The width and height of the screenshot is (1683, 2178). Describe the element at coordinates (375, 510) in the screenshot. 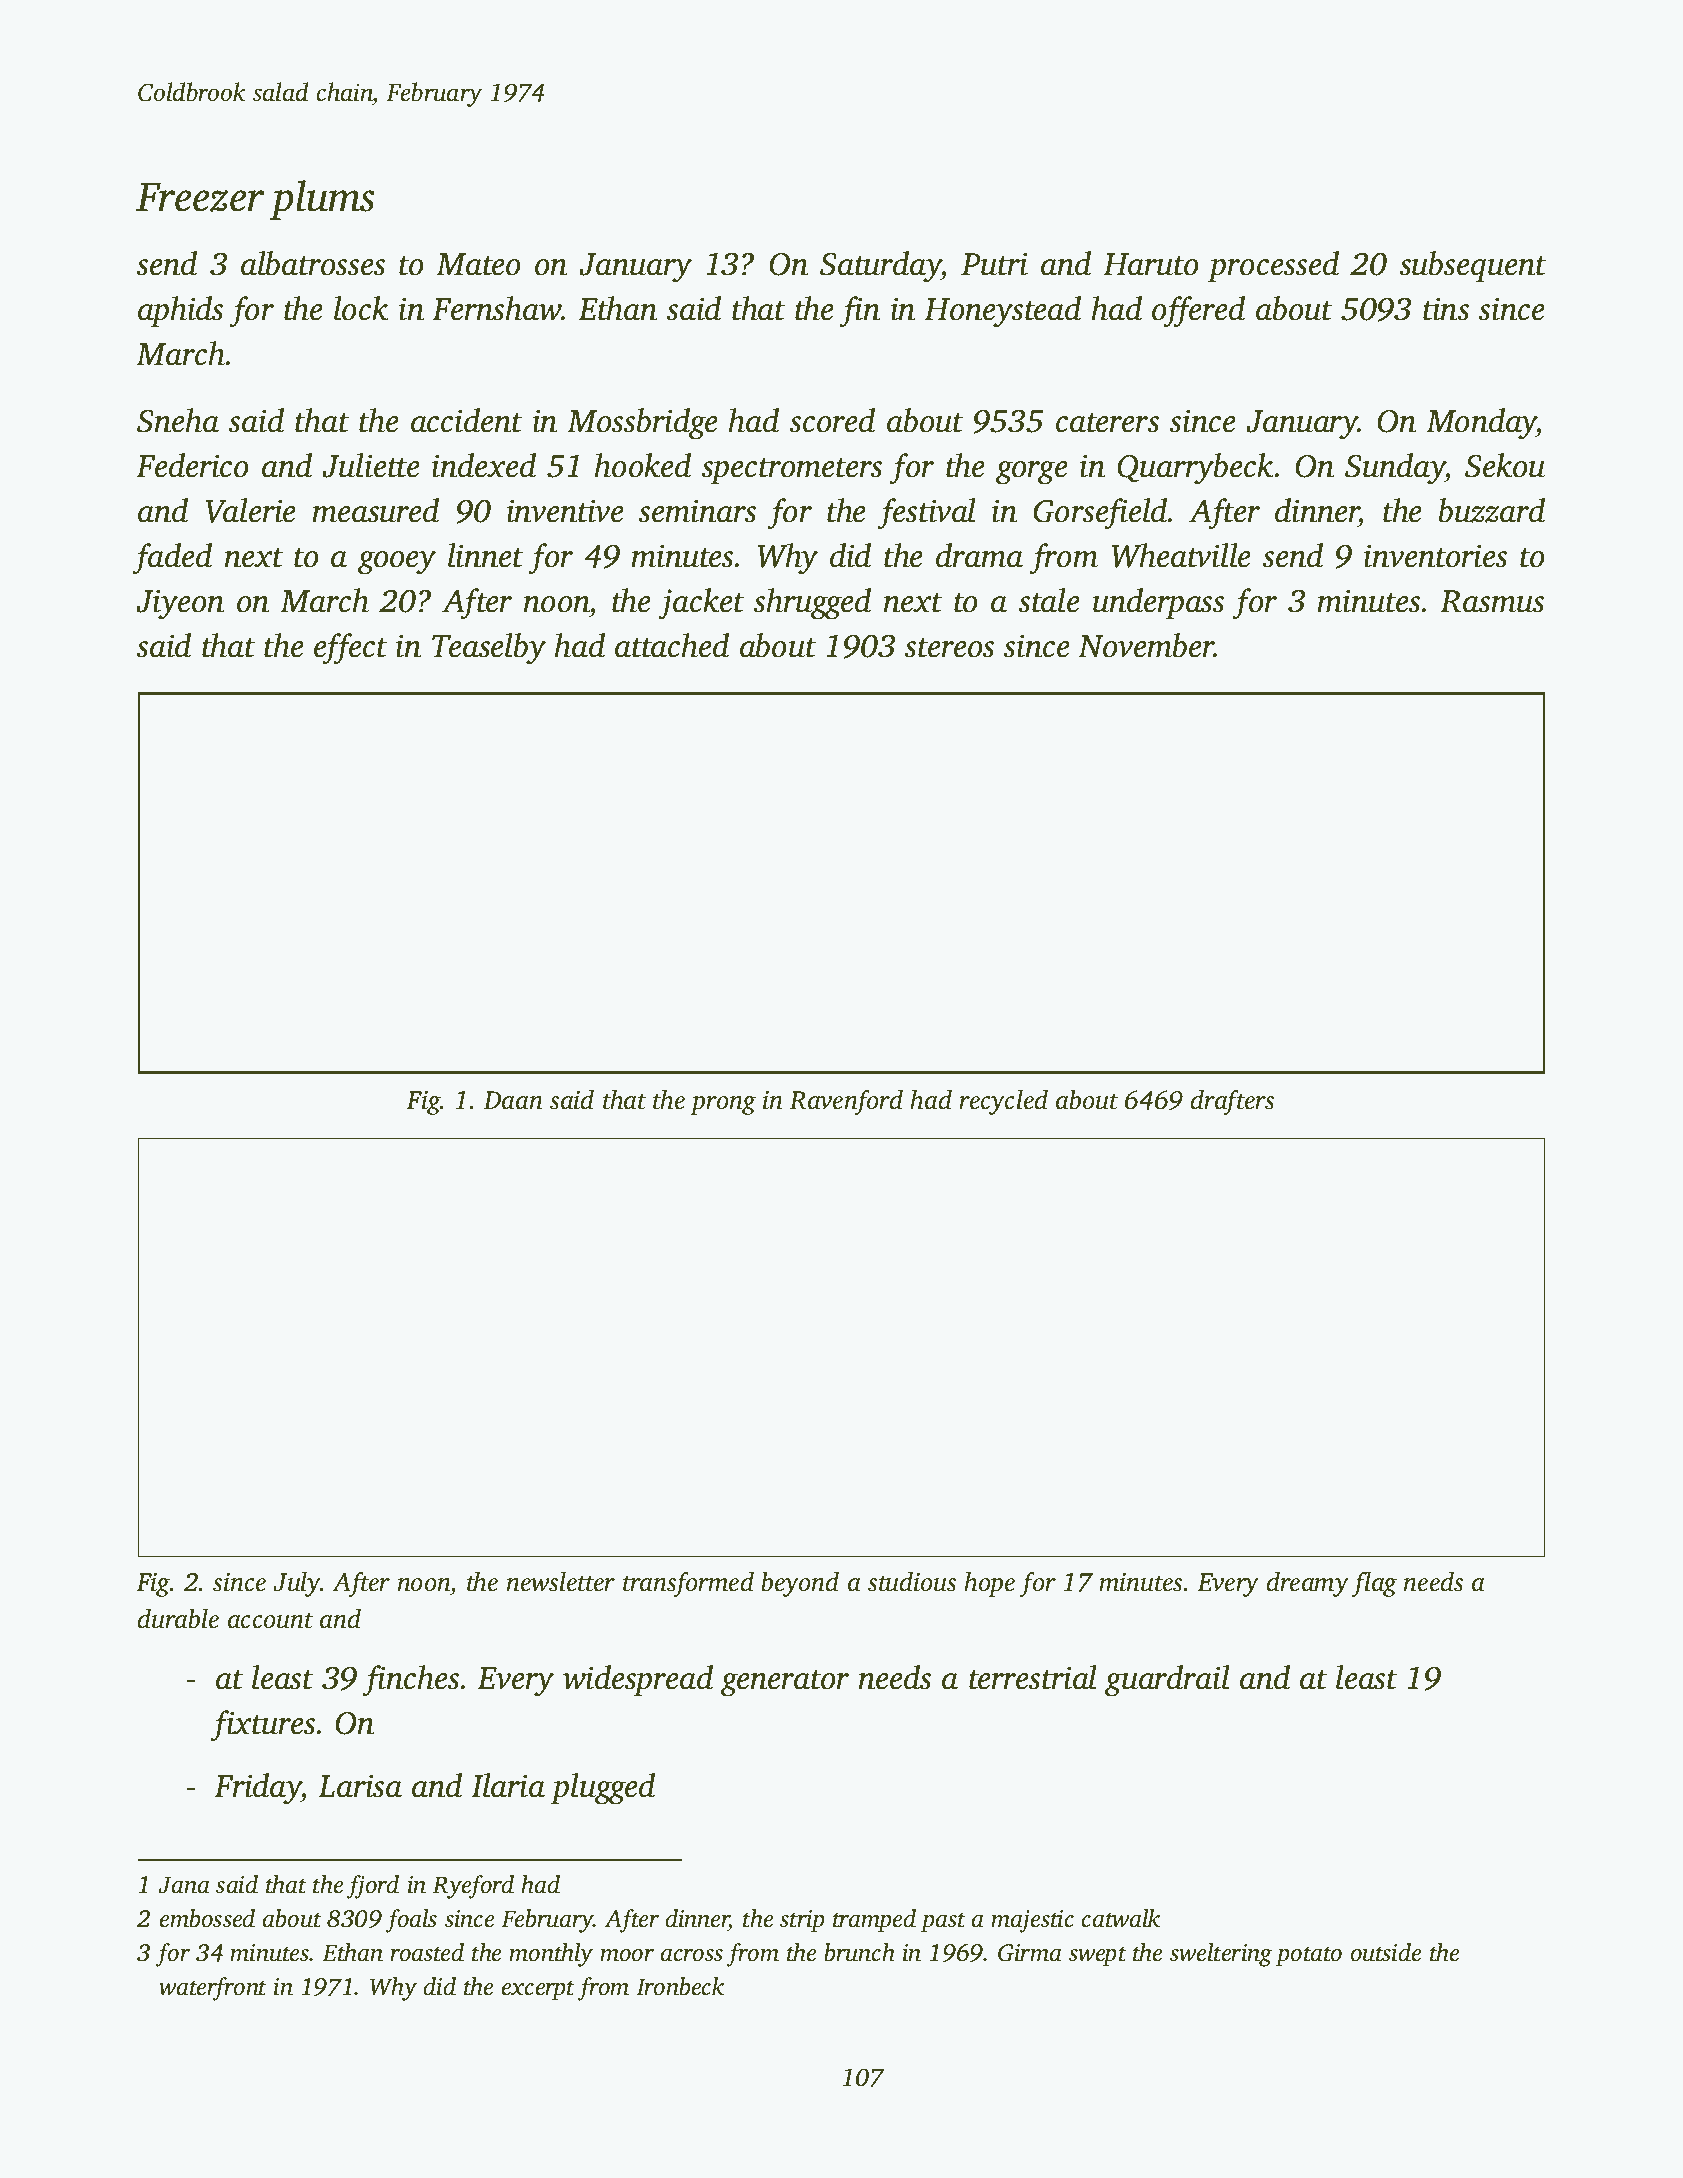

I see `measured` at that location.
